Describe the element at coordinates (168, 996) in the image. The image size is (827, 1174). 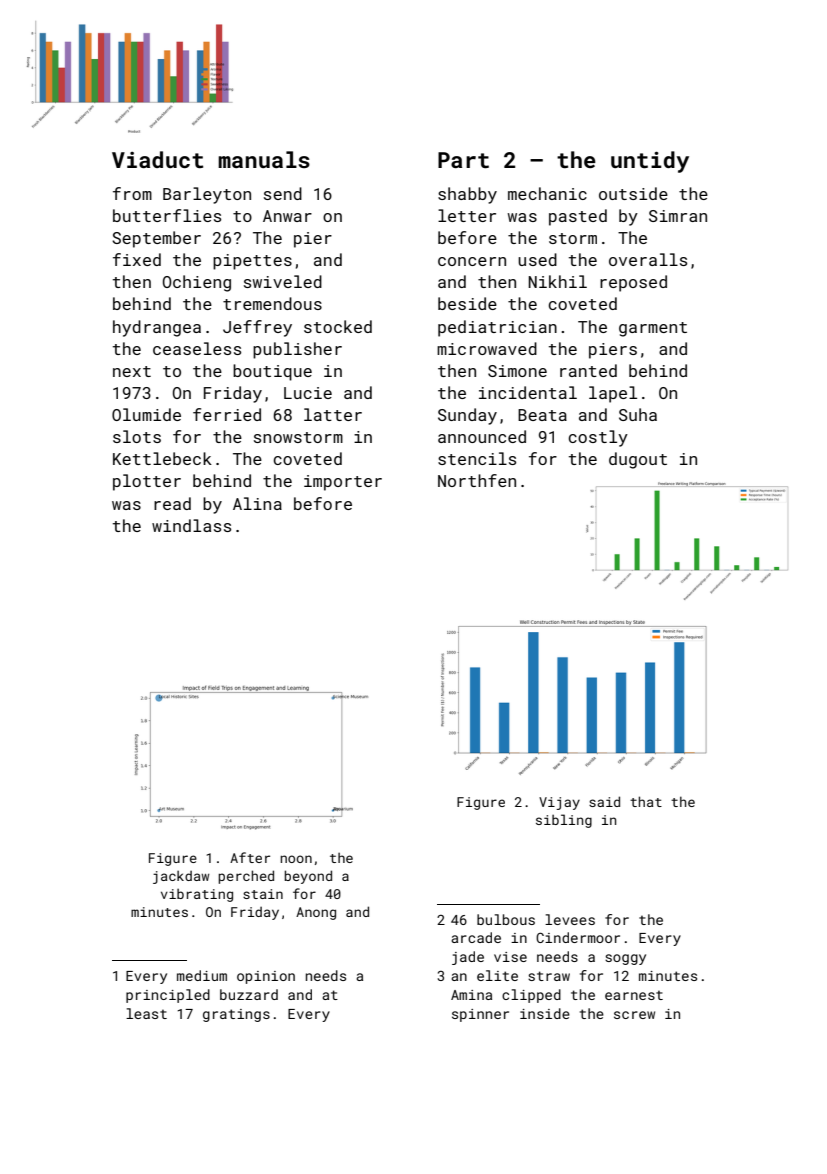
I see `principled` at that location.
